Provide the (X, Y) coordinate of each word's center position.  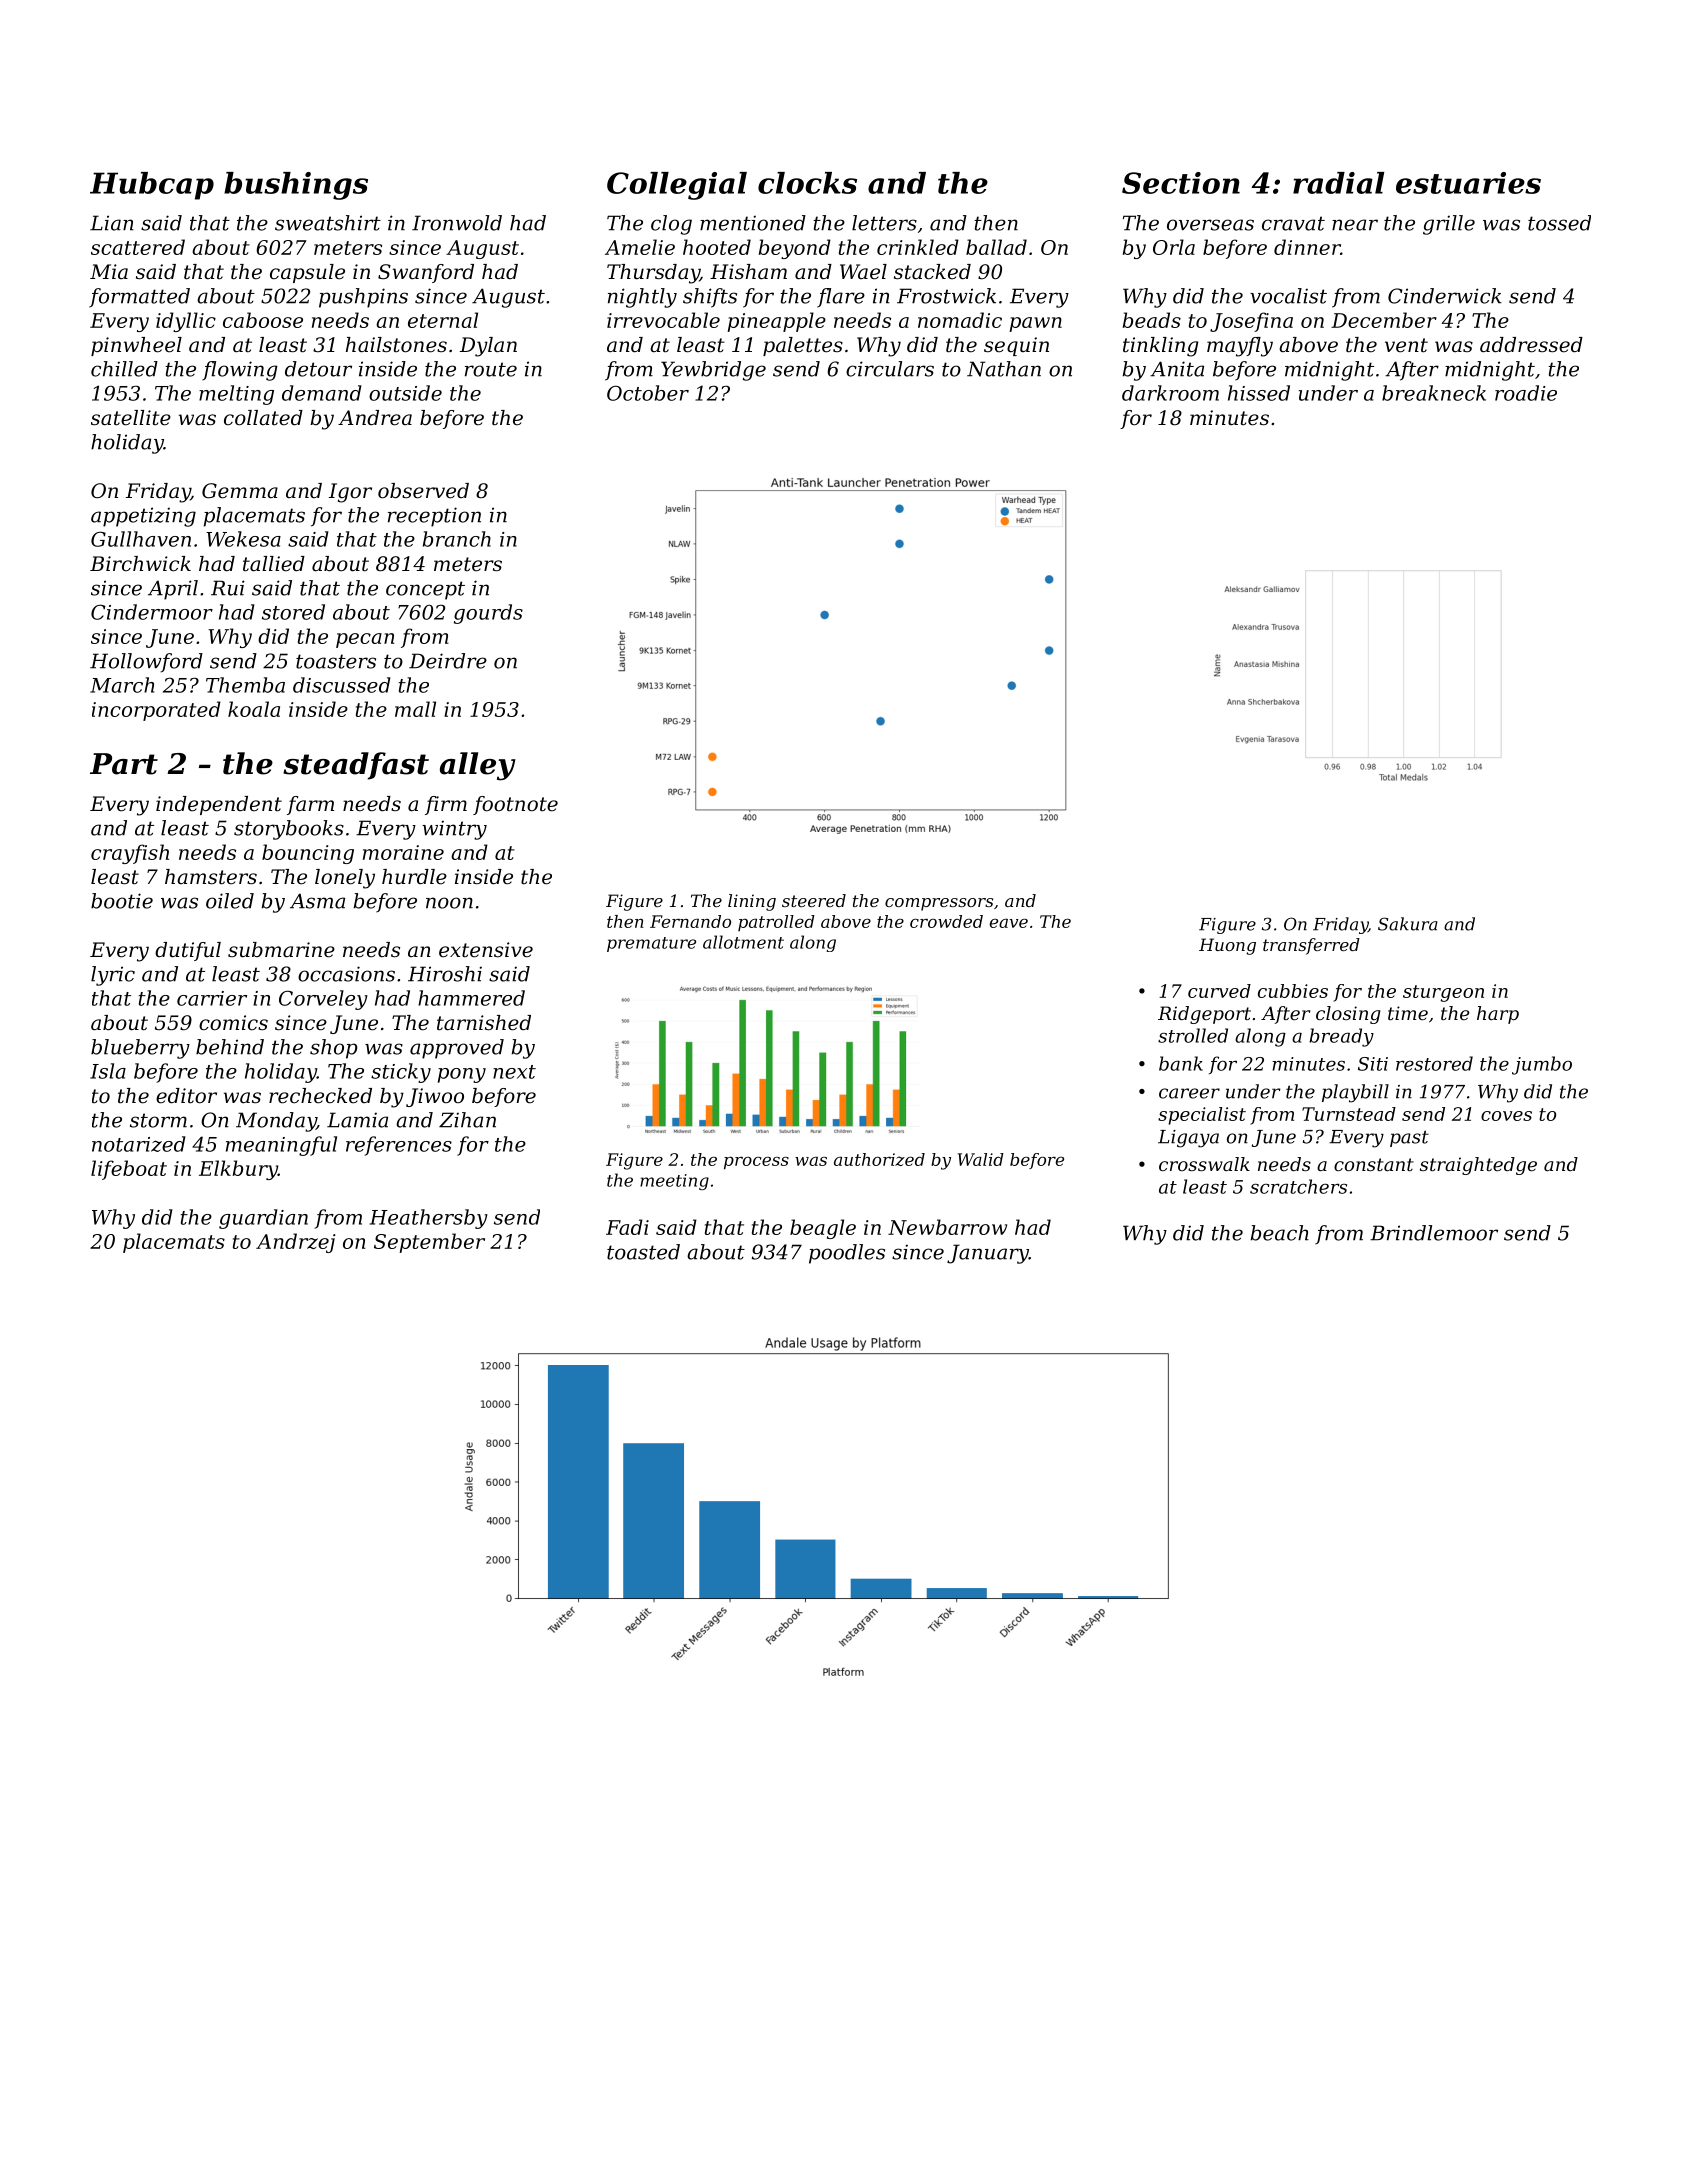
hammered (471, 998)
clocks (807, 183)
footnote (515, 805)
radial (1338, 183)
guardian (263, 1219)
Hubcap (152, 186)
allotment (743, 942)
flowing (240, 371)
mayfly (1240, 347)
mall (415, 709)
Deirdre (448, 661)
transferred (1311, 946)
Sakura (1408, 924)
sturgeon (1443, 993)
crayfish (130, 854)
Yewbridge (713, 371)
